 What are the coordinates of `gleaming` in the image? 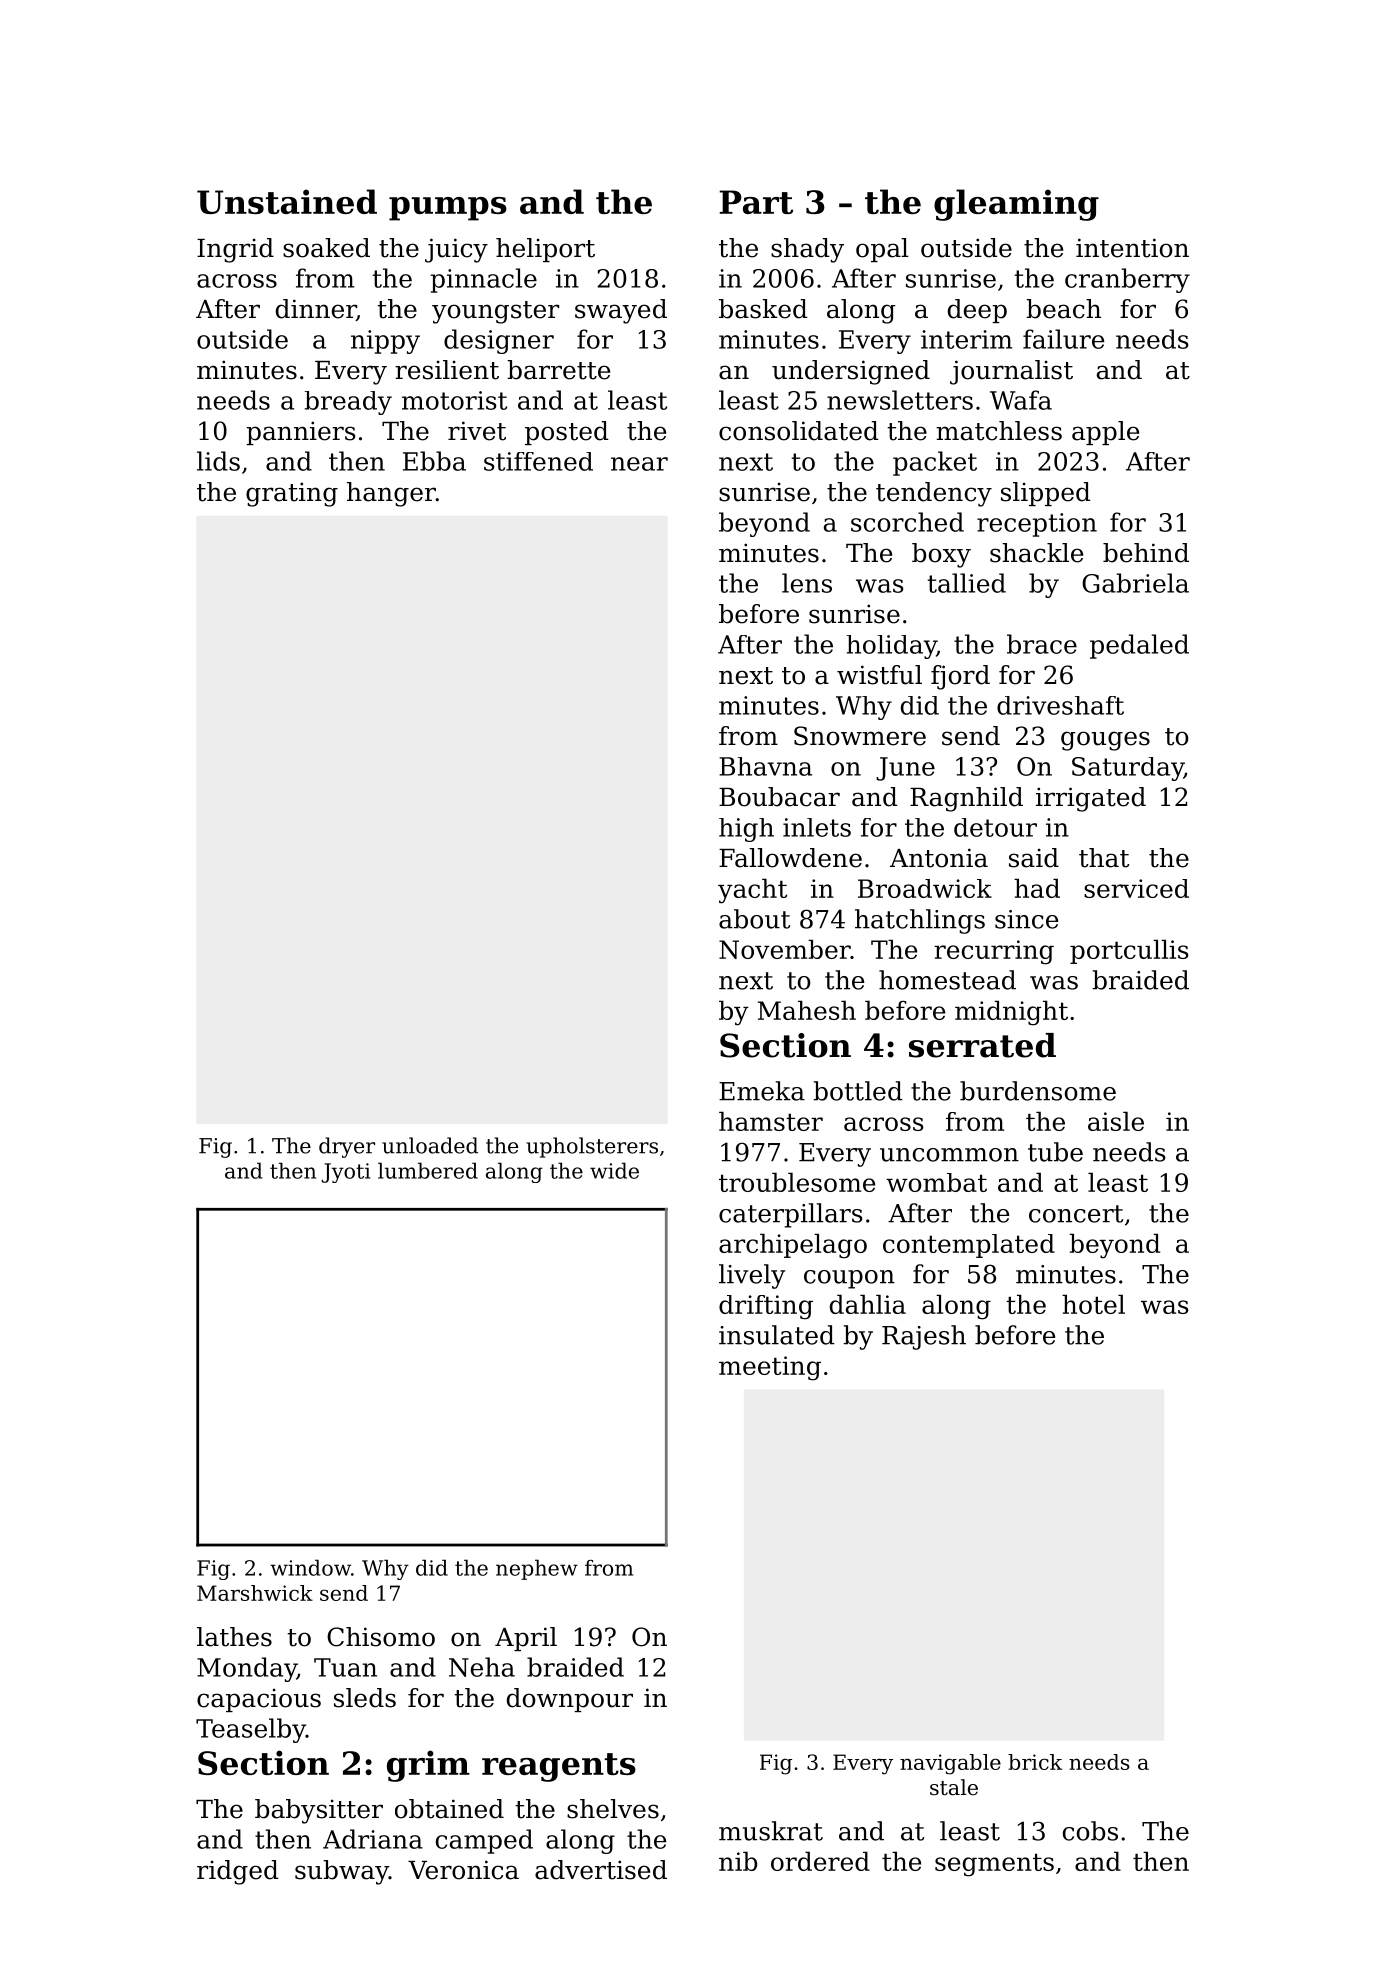 It's located at (1016, 205).
